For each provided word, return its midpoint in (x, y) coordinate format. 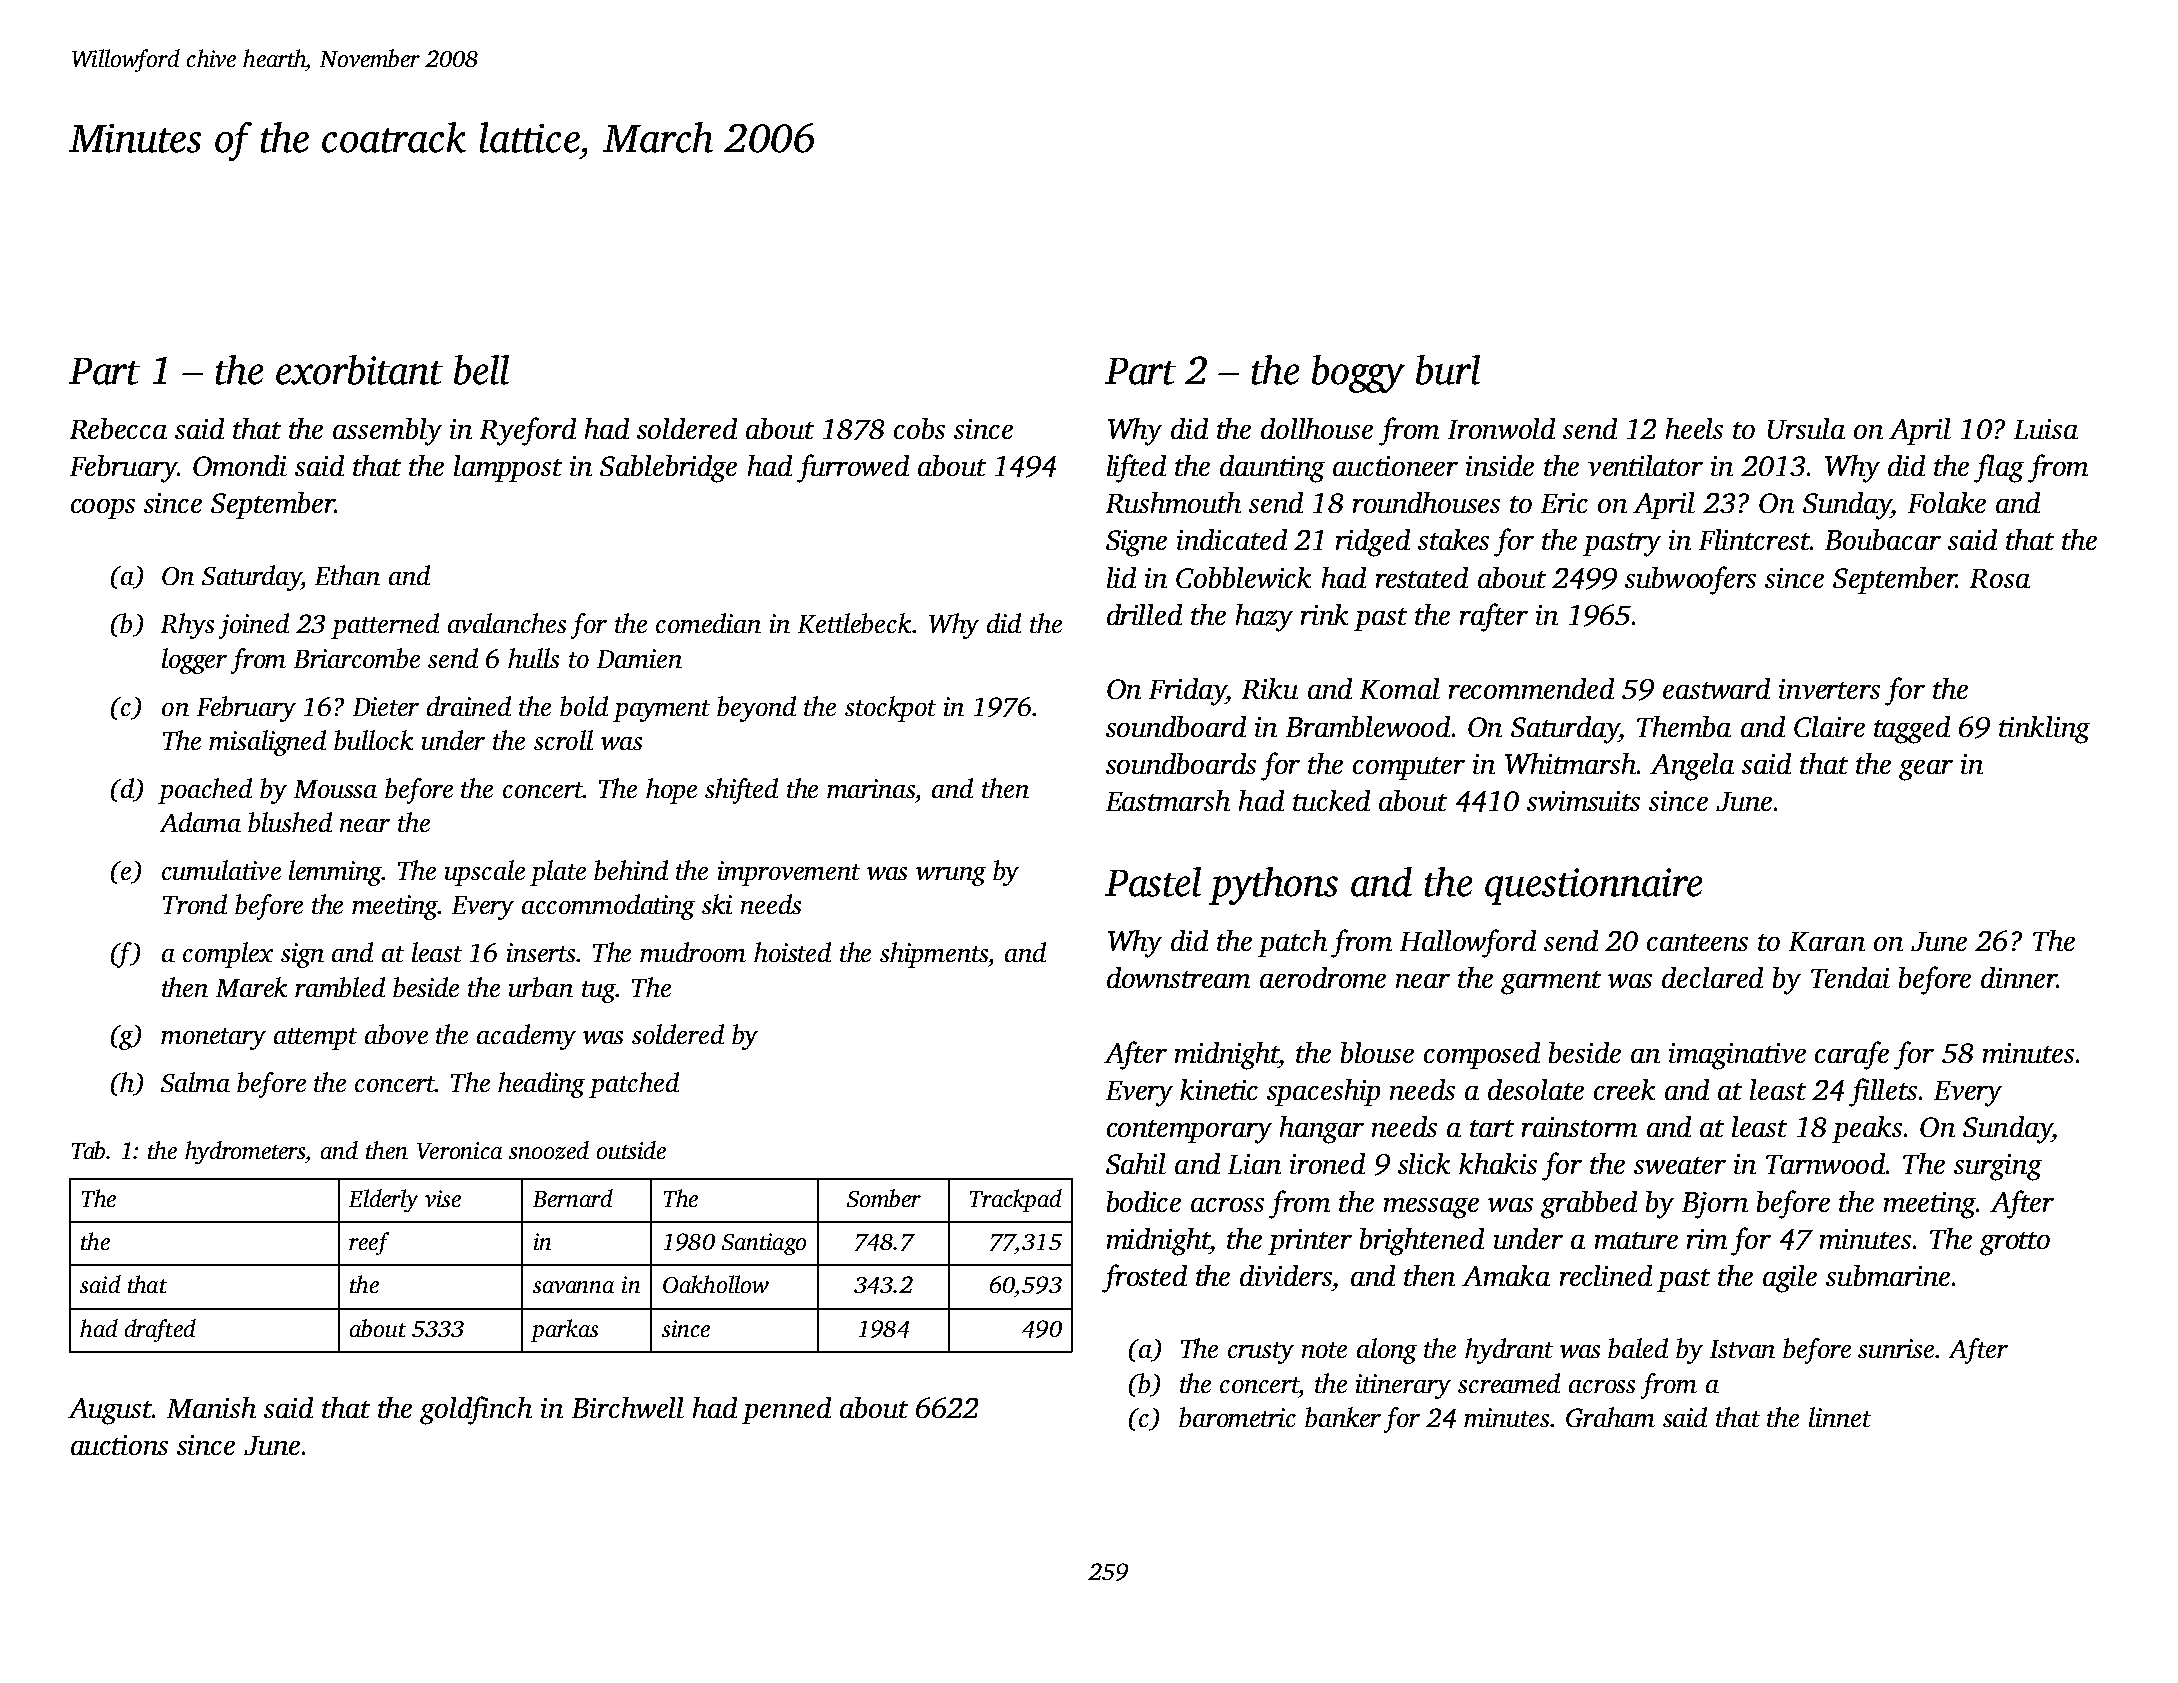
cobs (919, 428)
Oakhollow (716, 1284)
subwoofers (1690, 580)
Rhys (187, 626)
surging (1998, 1167)
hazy (1264, 618)
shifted (741, 791)
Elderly (383, 1200)
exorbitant (359, 370)
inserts (542, 952)
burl (1448, 370)
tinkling (2044, 730)
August (110, 1411)
